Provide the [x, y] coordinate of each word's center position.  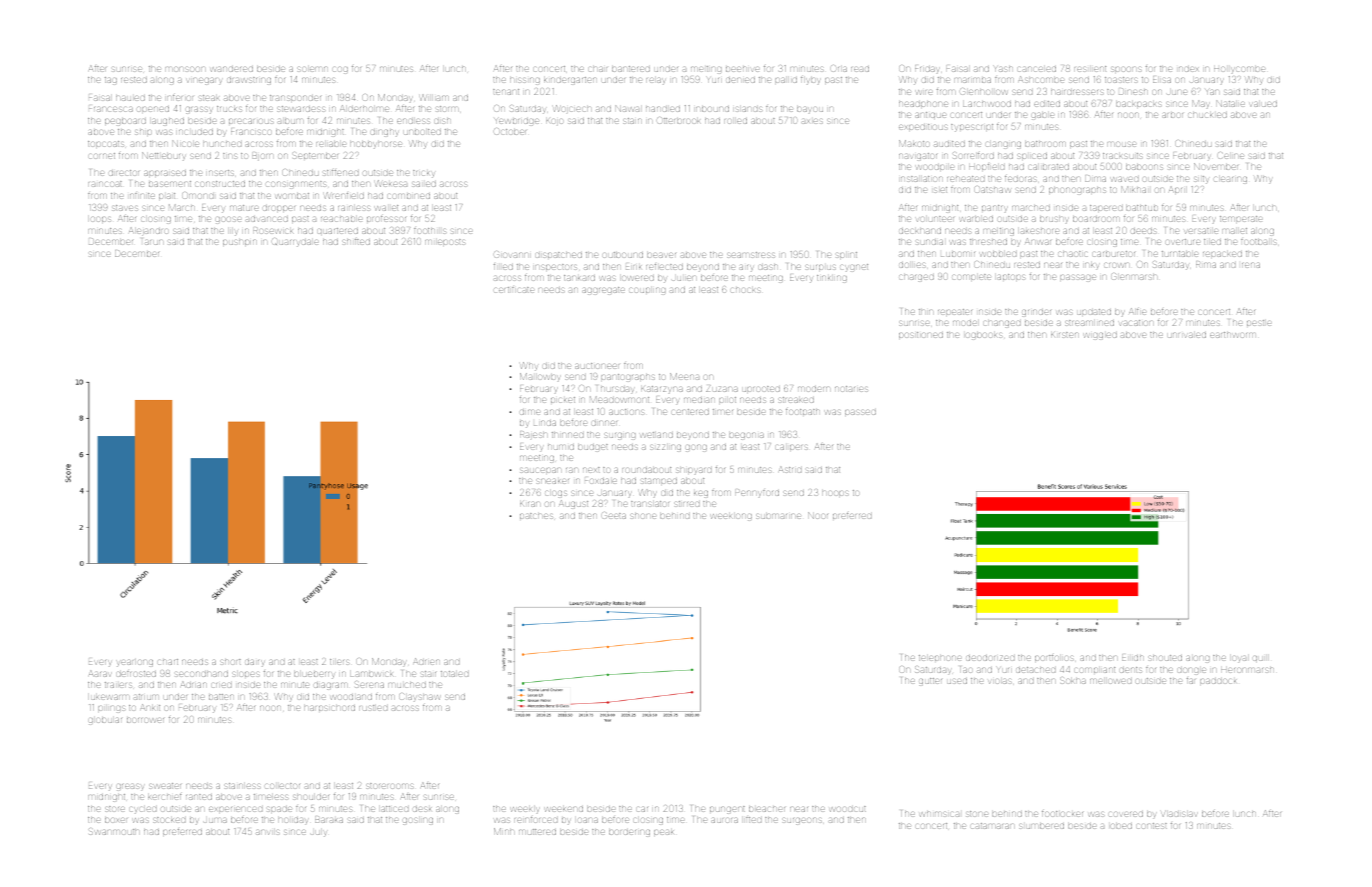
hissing [525, 81]
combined [409, 196]
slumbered [1041, 826]
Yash [1003, 68]
